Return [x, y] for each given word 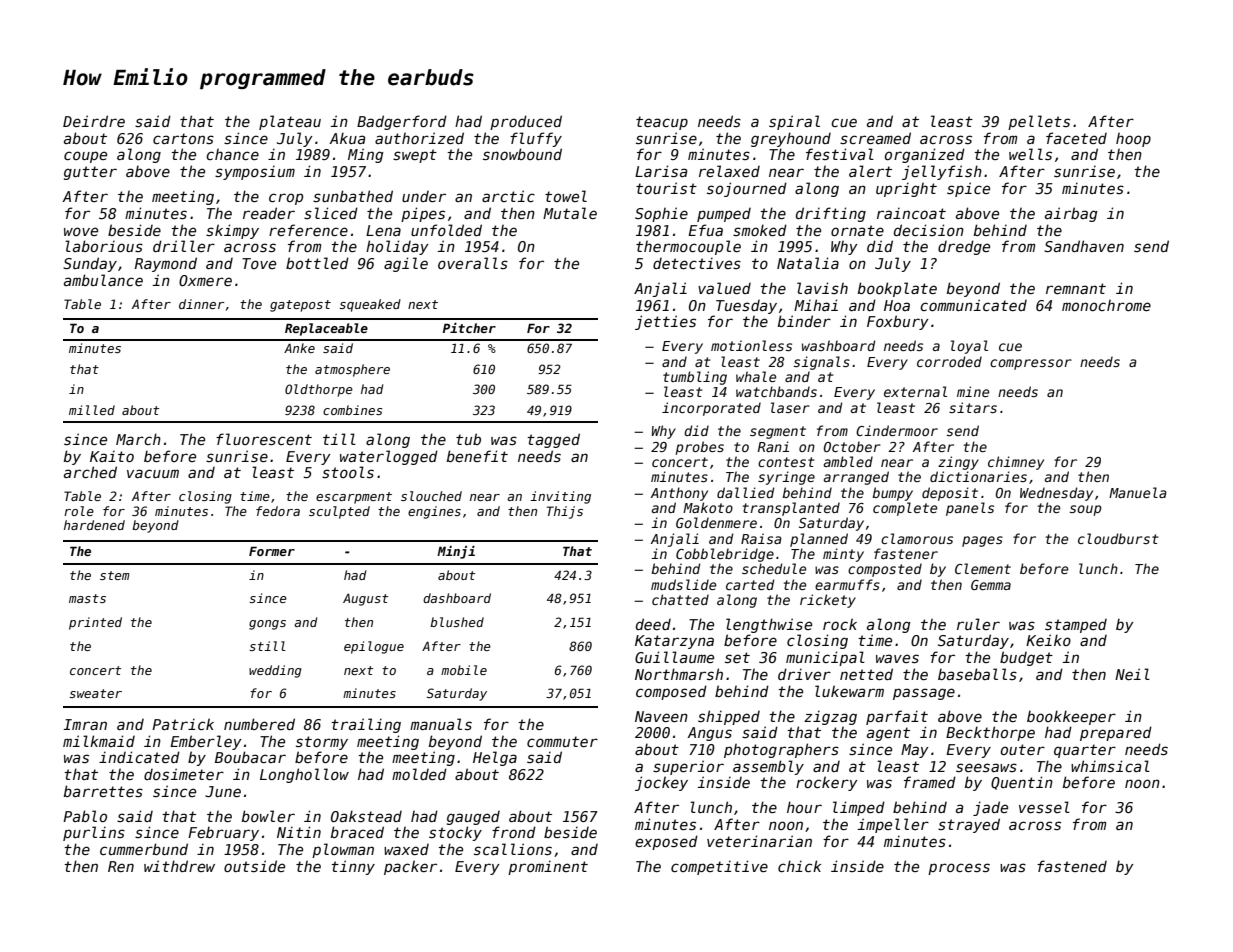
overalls [473, 263]
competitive [719, 867]
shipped [729, 717]
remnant [1076, 288]
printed [95, 623]
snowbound [522, 154]
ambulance [103, 280]
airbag [1071, 214]
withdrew [179, 866]
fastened [1072, 866]
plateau [290, 122]
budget [1026, 658]
